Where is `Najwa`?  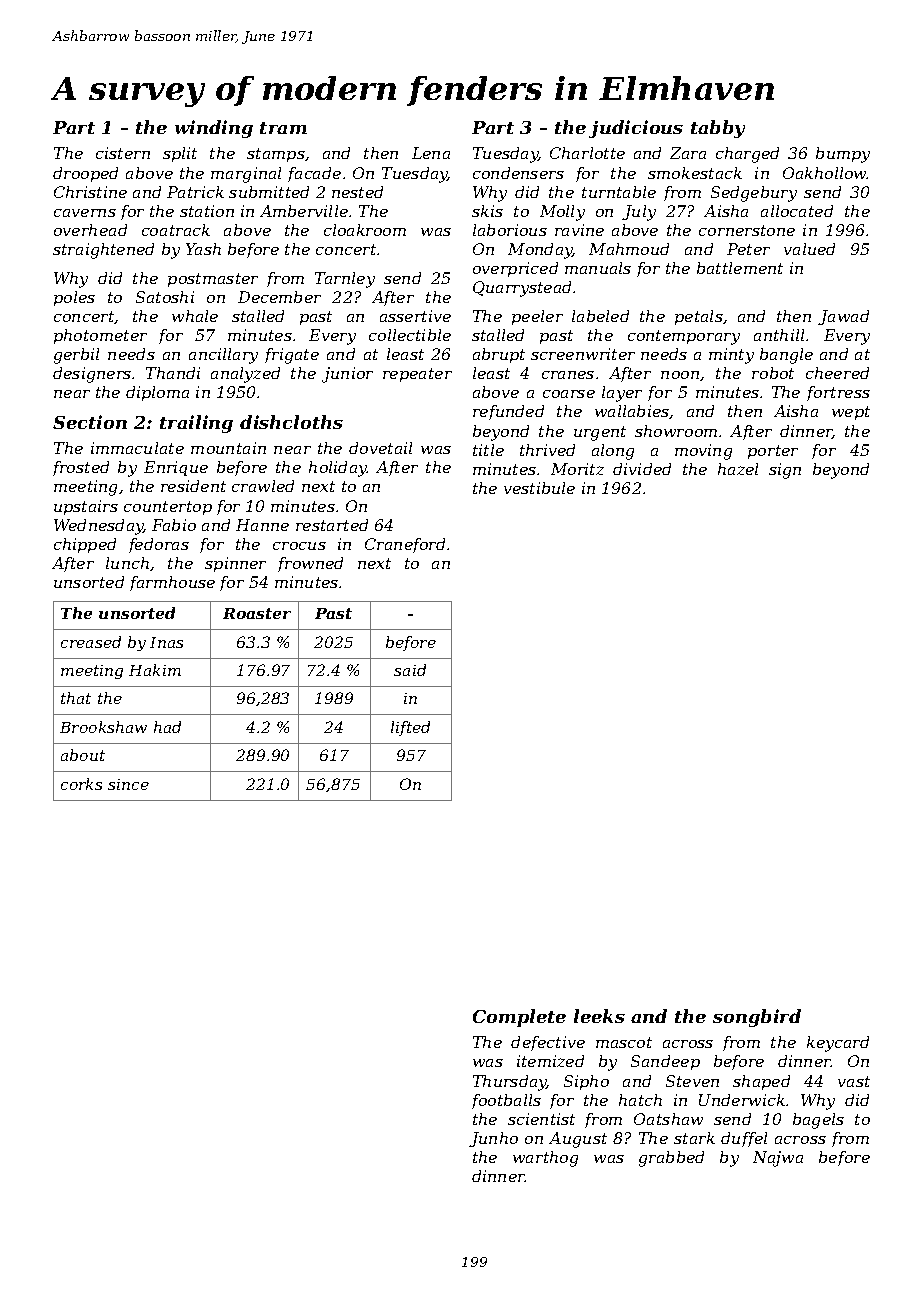
Najwa is located at coordinates (778, 1159).
